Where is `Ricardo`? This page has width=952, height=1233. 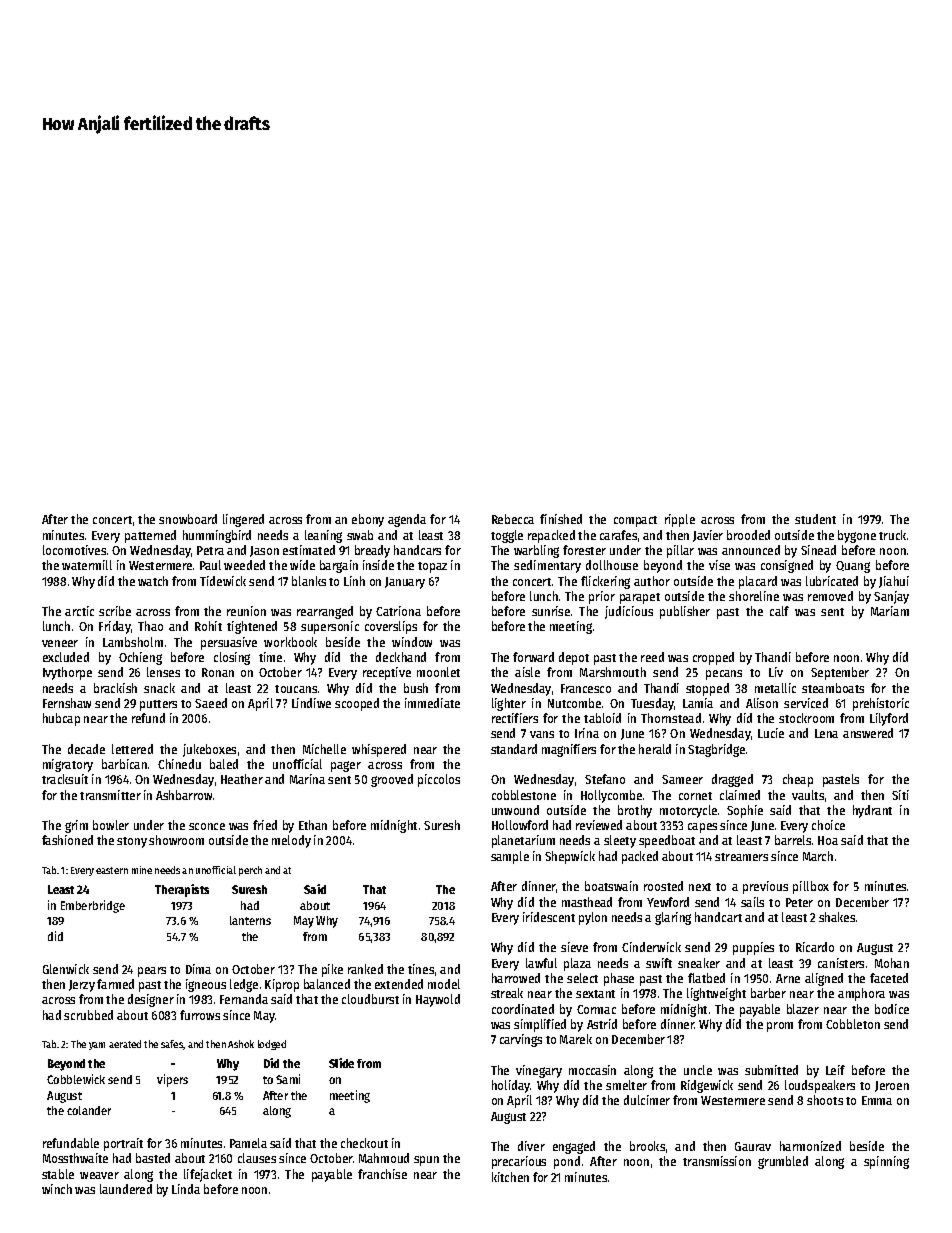 Ricardo is located at coordinates (815, 947).
